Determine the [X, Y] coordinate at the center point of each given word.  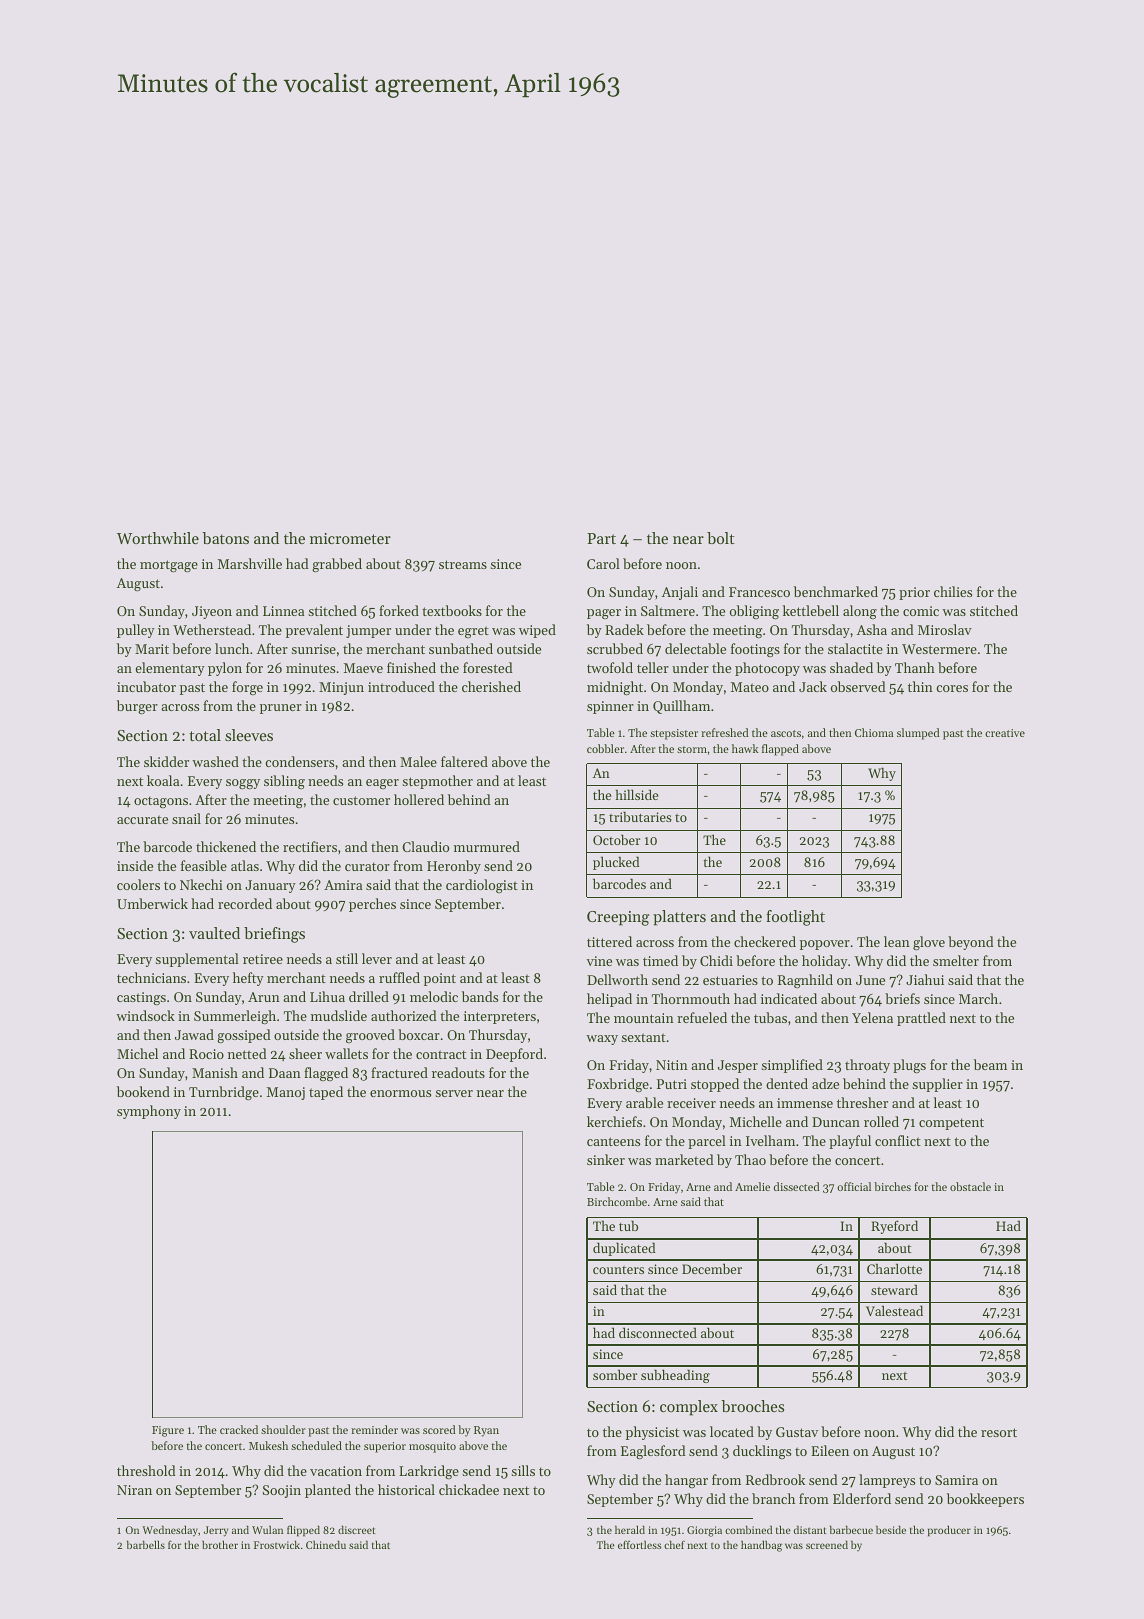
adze [825, 1083]
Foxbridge [618, 1085]
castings [141, 998]
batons [225, 538]
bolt [721, 538]
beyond [971, 943]
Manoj [286, 1093]
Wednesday [170, 1531]
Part [601, 538]
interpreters [500, 1017]
